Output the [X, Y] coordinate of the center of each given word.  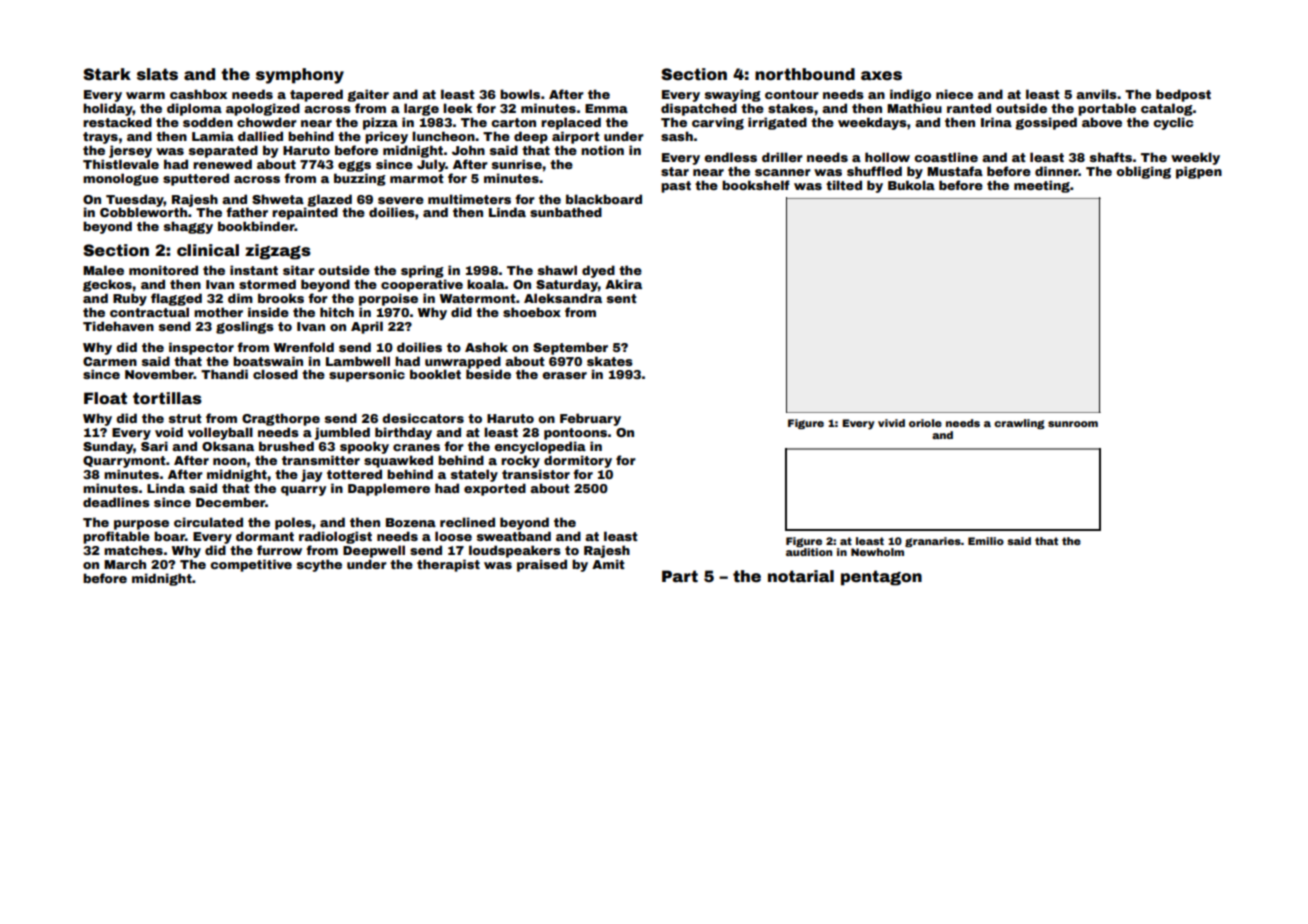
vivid [891, 423]
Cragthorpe [281, 419]
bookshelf [756, 185]
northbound [805, 74]
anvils [1096, 94]
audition [809, 552]
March [125, 564]
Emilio [986, 541]
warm [145, 95]
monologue [121, 179]
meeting [1042, 186]
